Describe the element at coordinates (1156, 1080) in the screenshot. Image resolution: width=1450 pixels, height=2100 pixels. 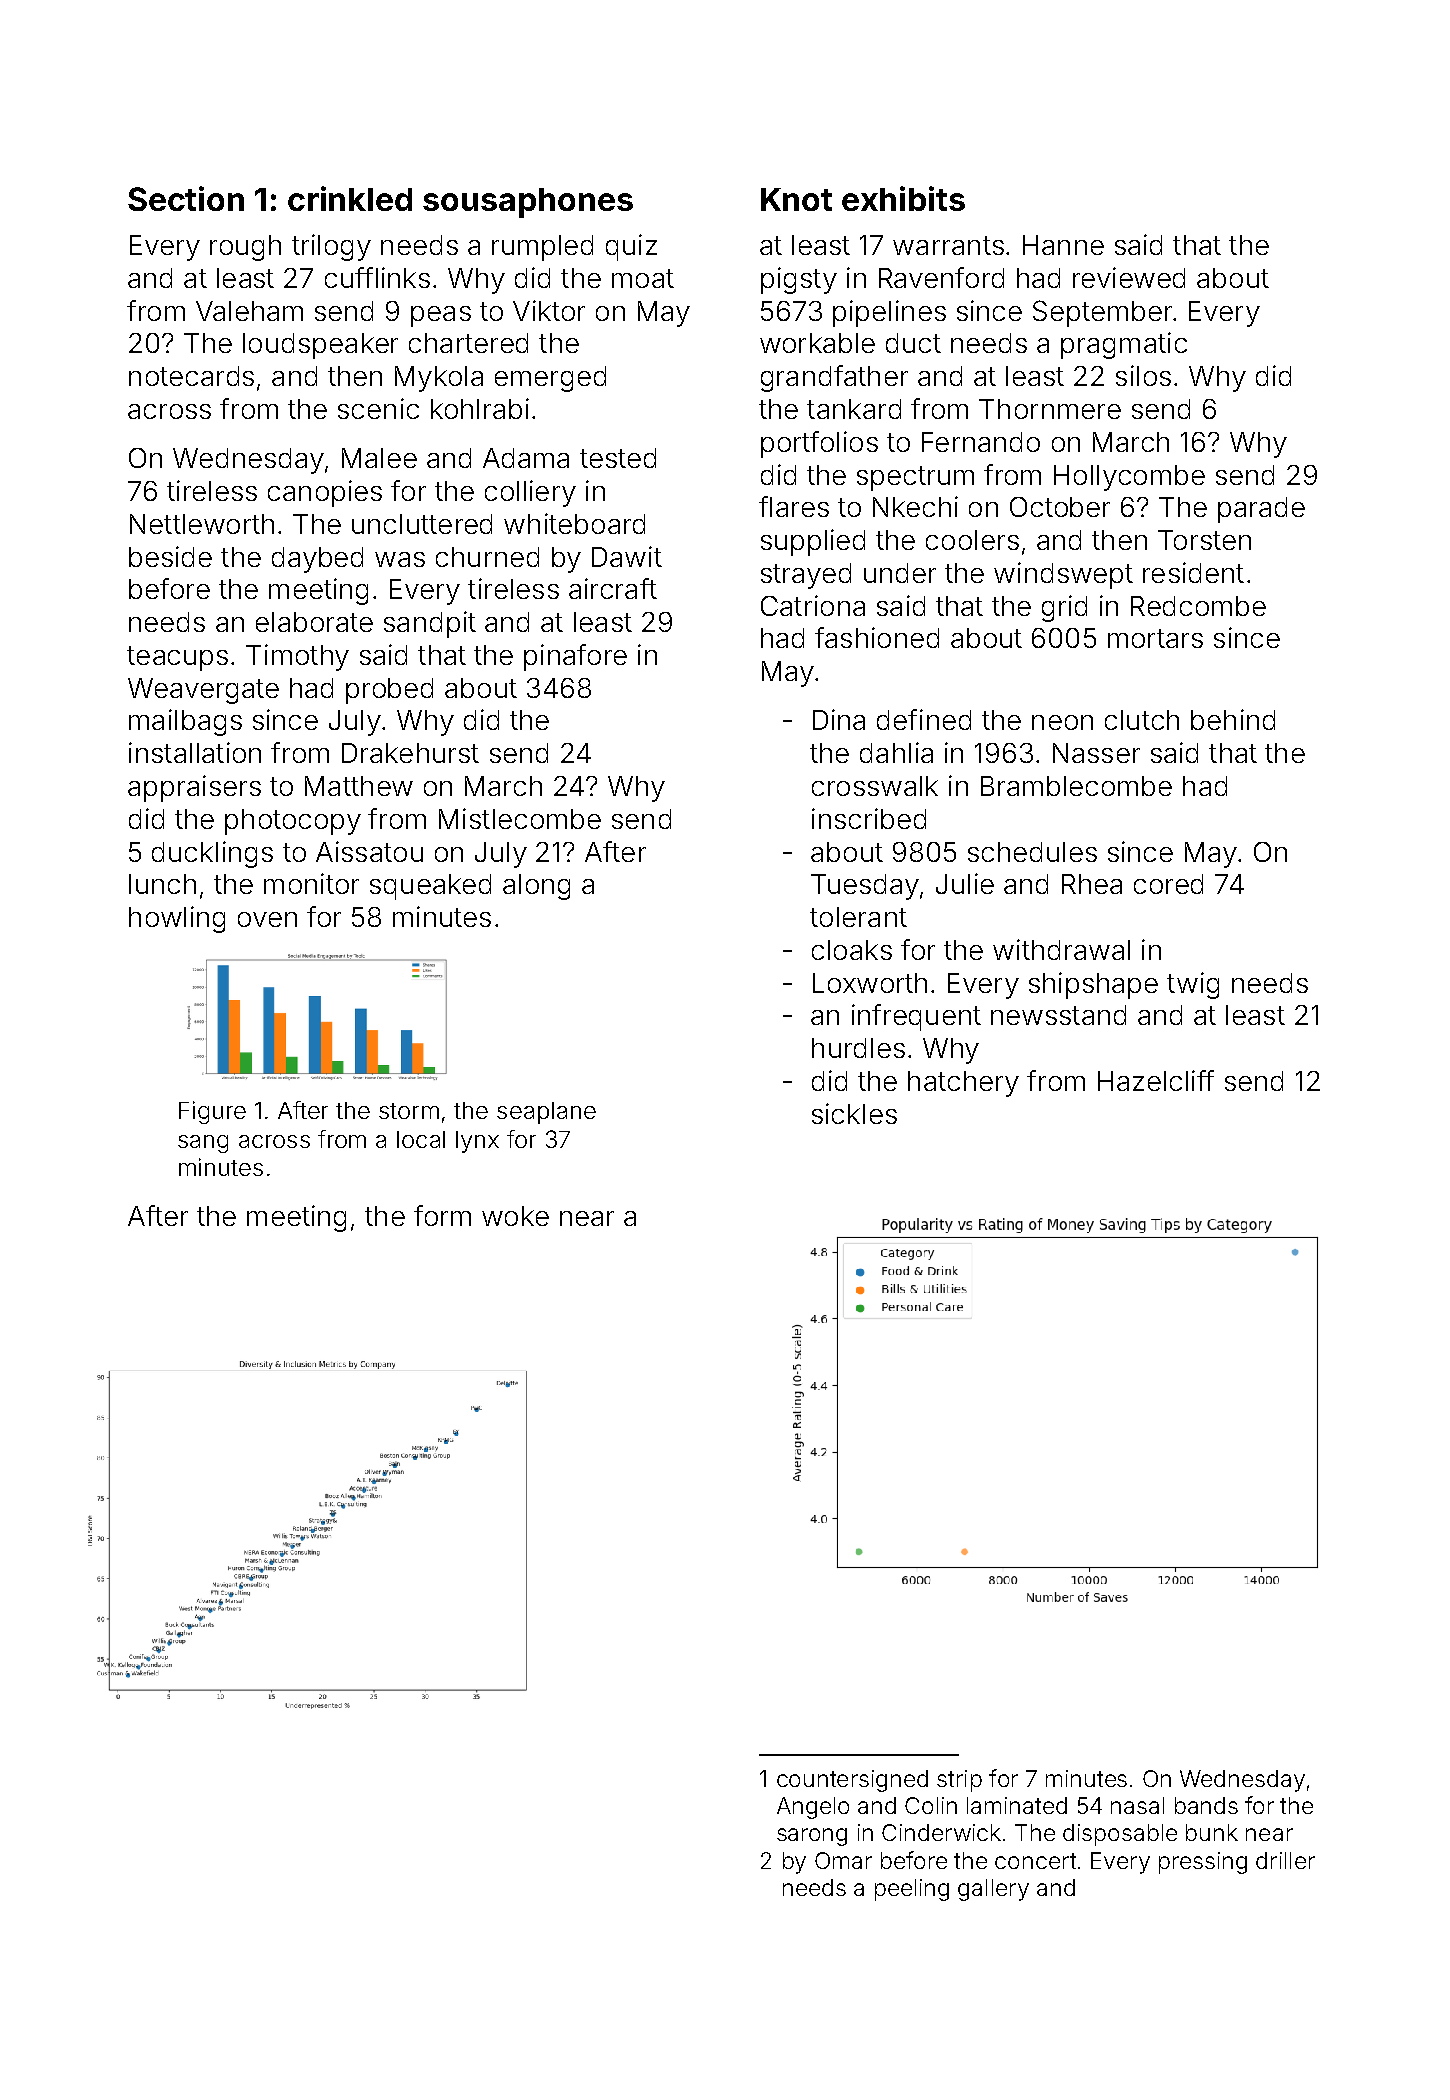
I see `Hazelcliff` at that location.
